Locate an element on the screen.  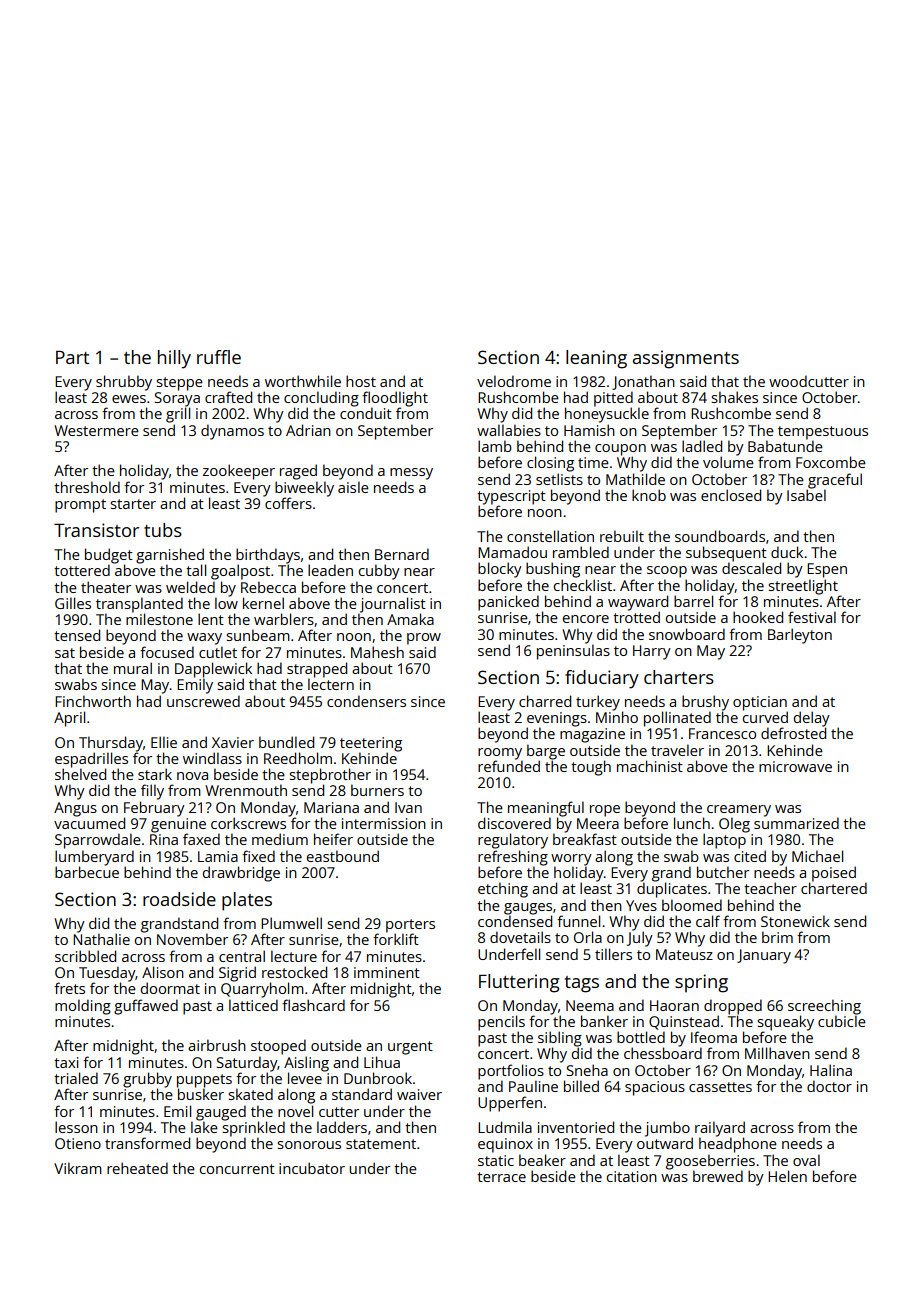
velodrome is located at coordinates (514, 381).
